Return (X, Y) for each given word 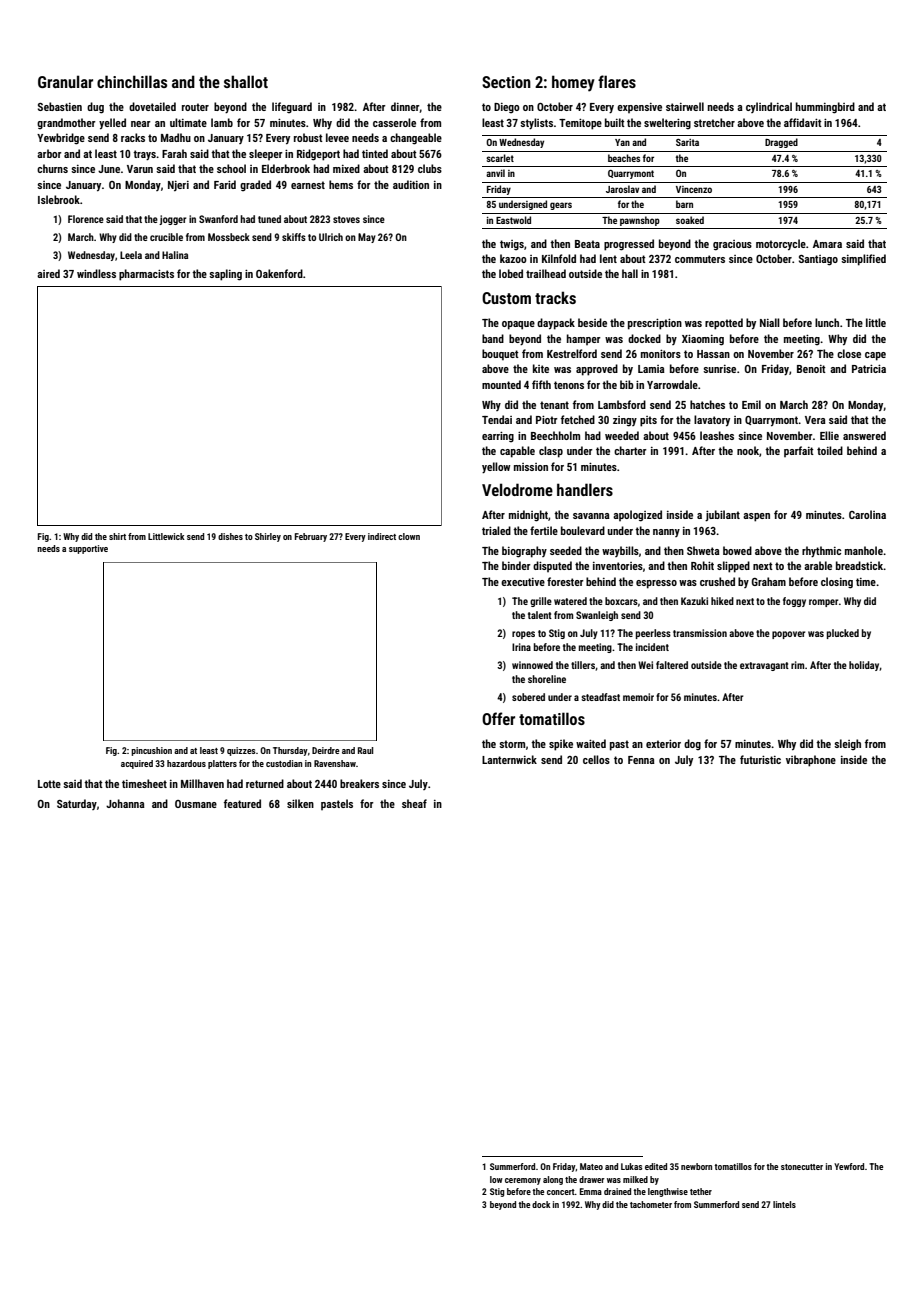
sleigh (847, 744)
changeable (416, 139)
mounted (501, 384)
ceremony (523, 1181)
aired (48, 273)
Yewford (849, 1166)
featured (242, 803)
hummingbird (825, 108)
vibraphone (811, 761)
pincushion (151, 751)
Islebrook (59, 199)
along (553, 1180)
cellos (596, 759)
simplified (863, 260)
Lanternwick (509, 759)
